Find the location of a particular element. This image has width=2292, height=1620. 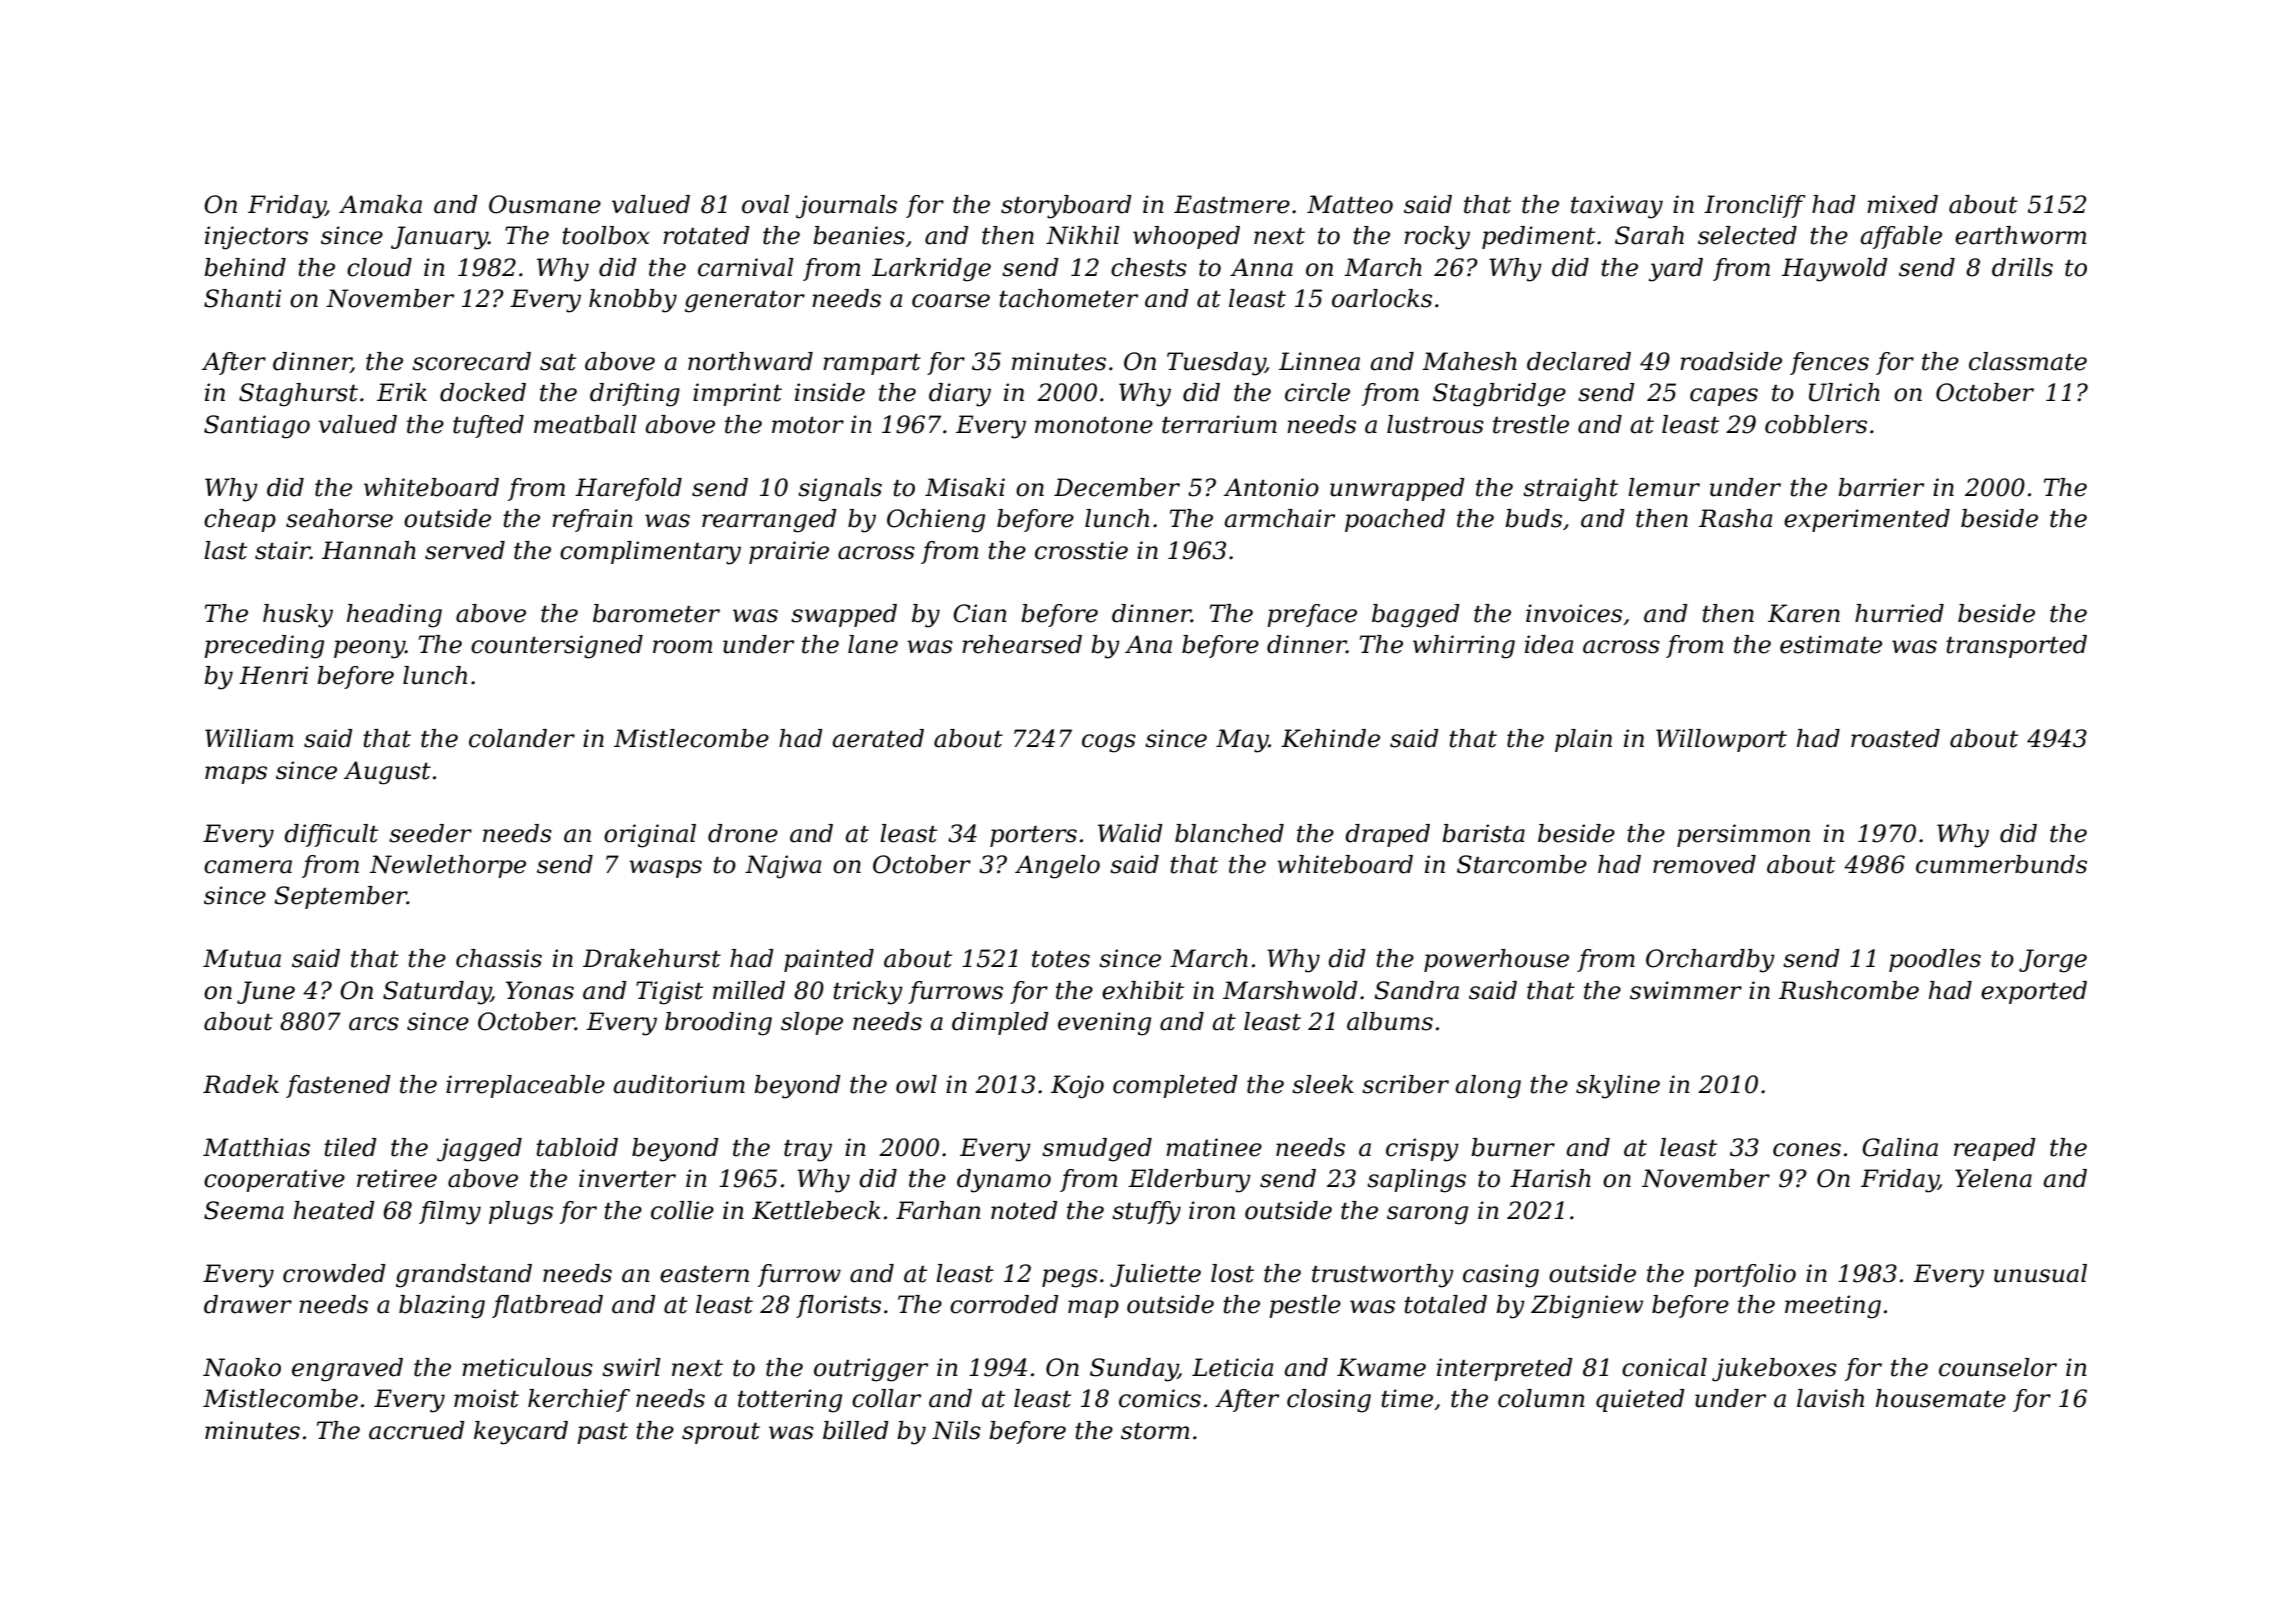

countersigned is located at coordinates (557, 647).
